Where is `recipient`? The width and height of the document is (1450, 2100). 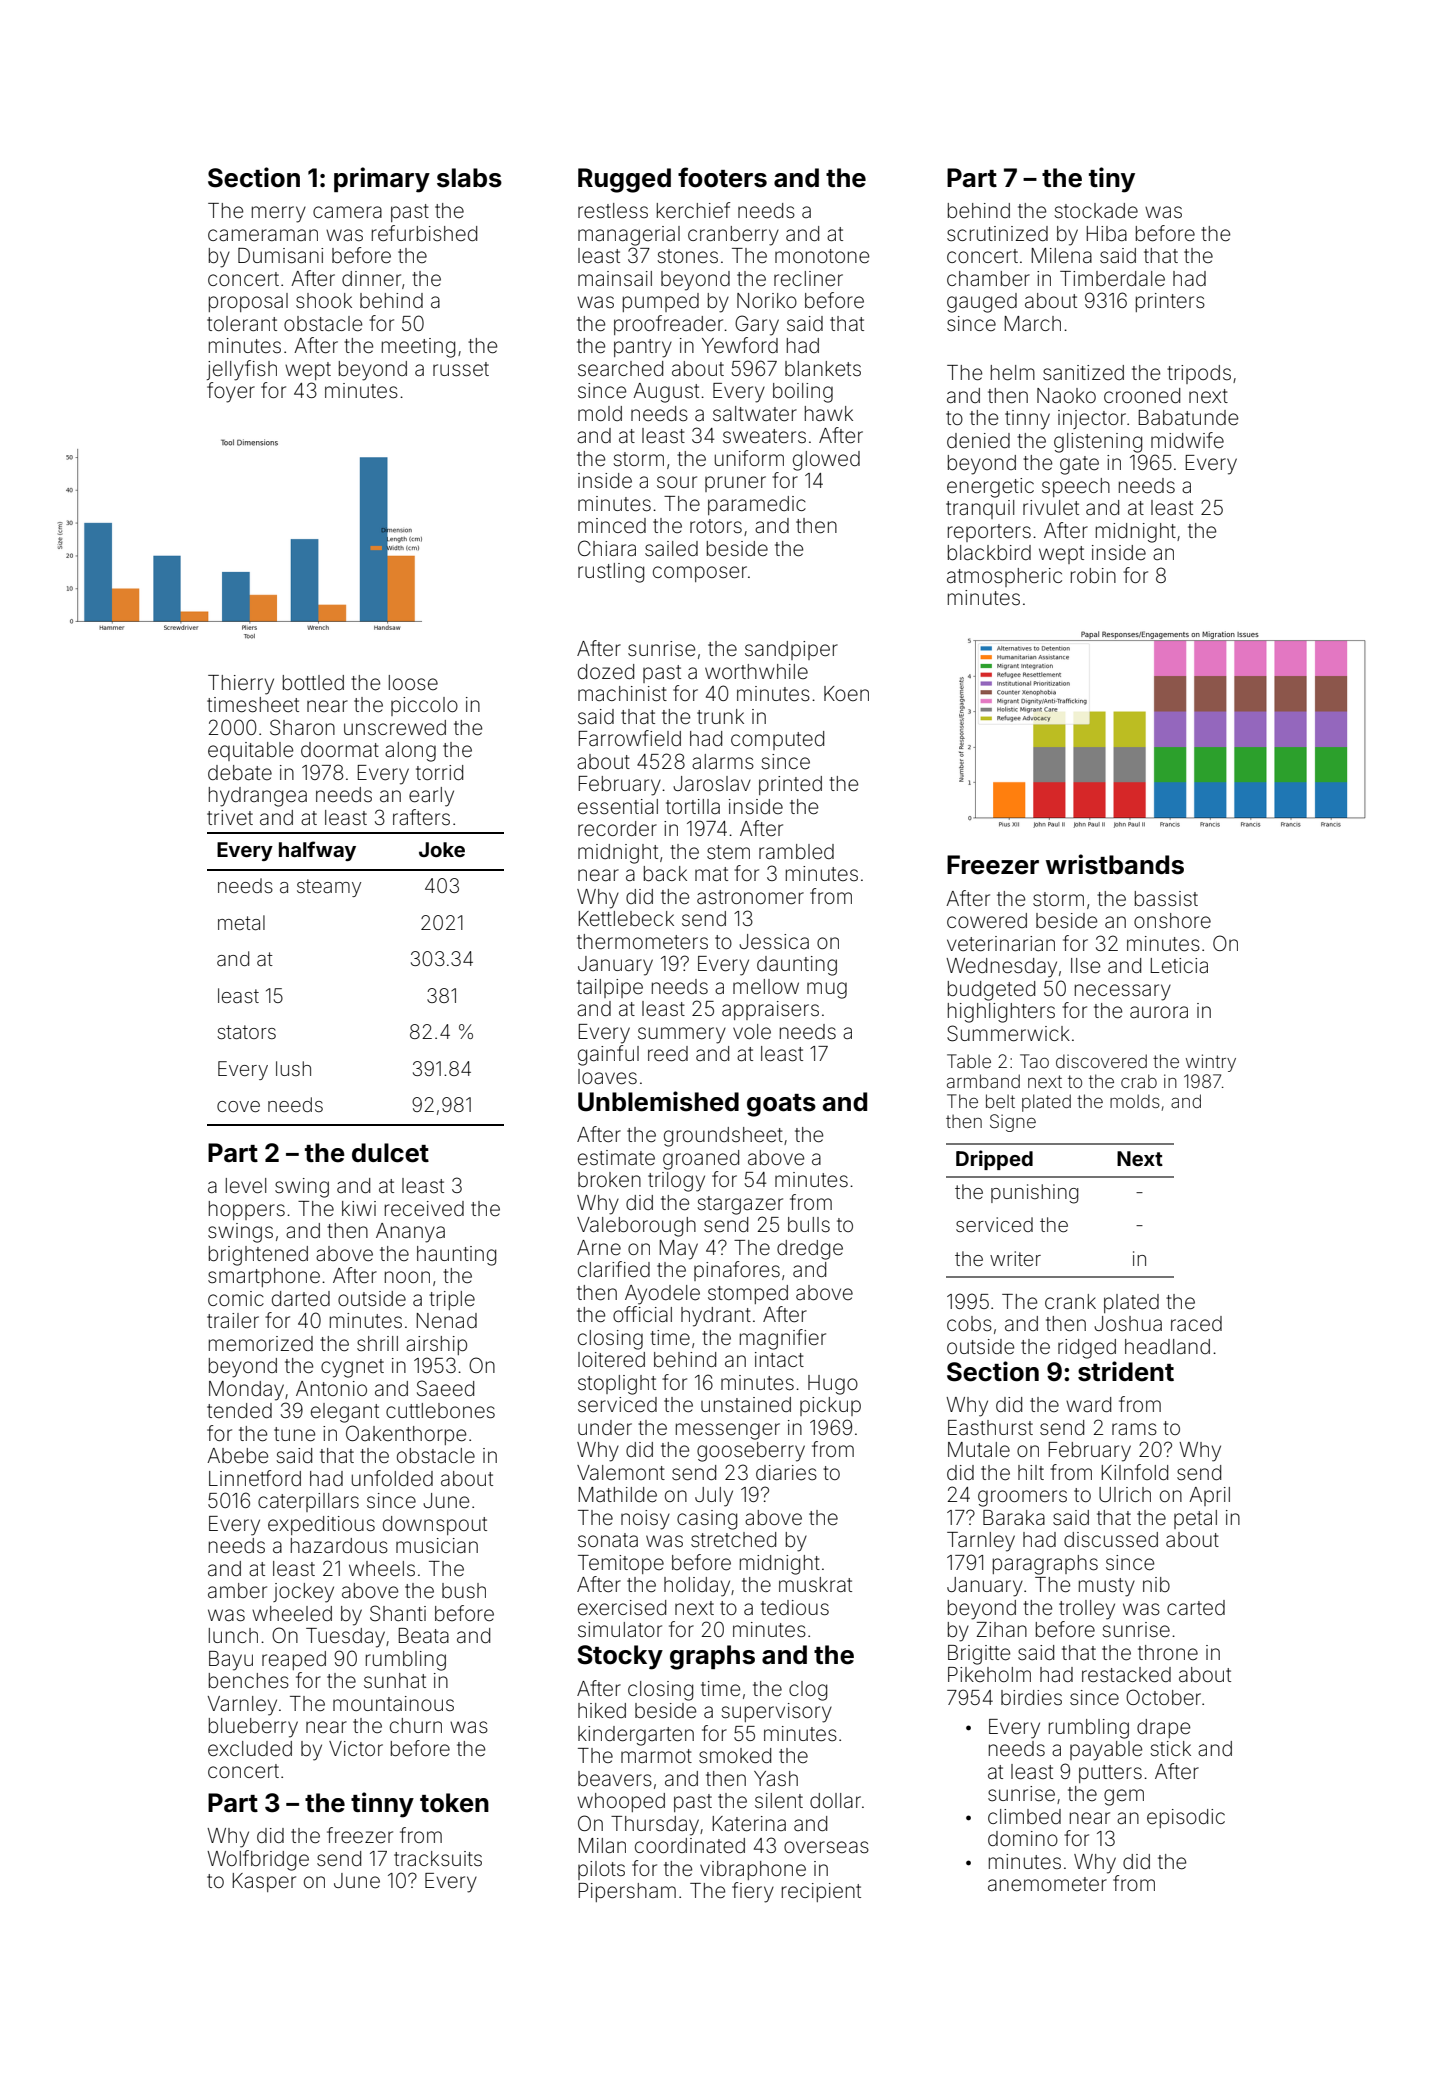
recipient is located at coordinates (821, 1892).
